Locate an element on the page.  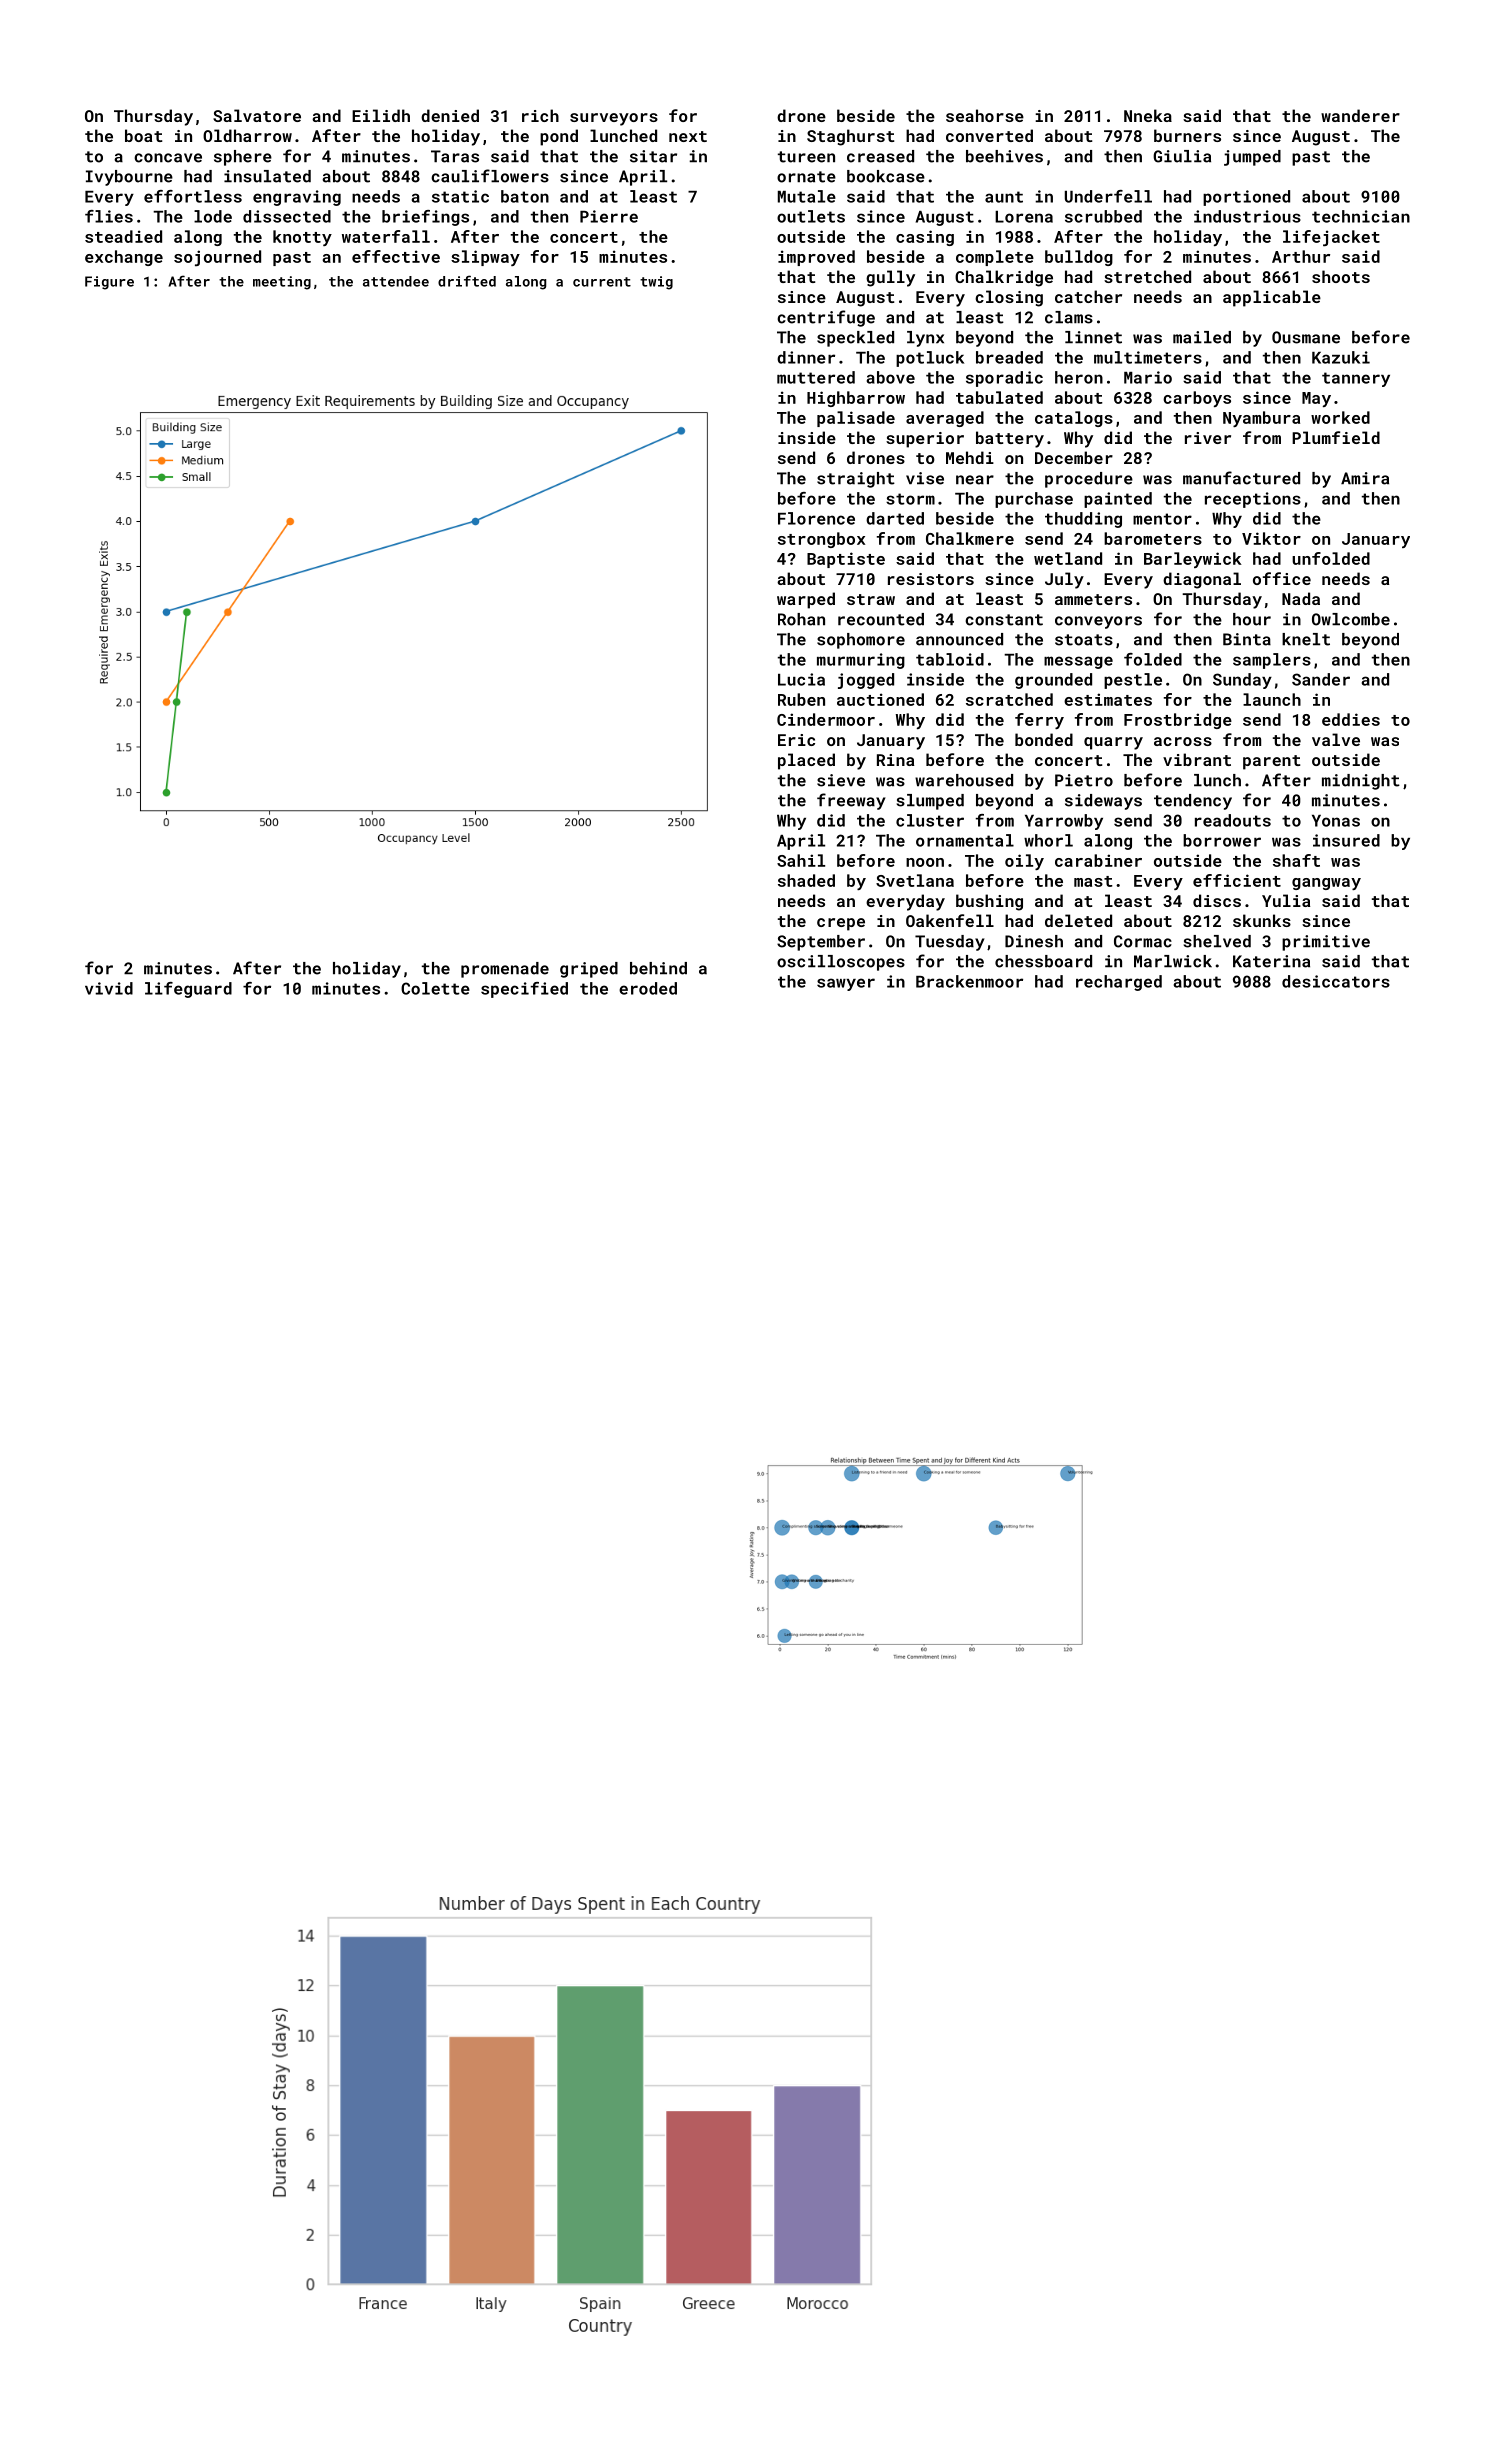
knelt is located at coordinates (1306, 639).
